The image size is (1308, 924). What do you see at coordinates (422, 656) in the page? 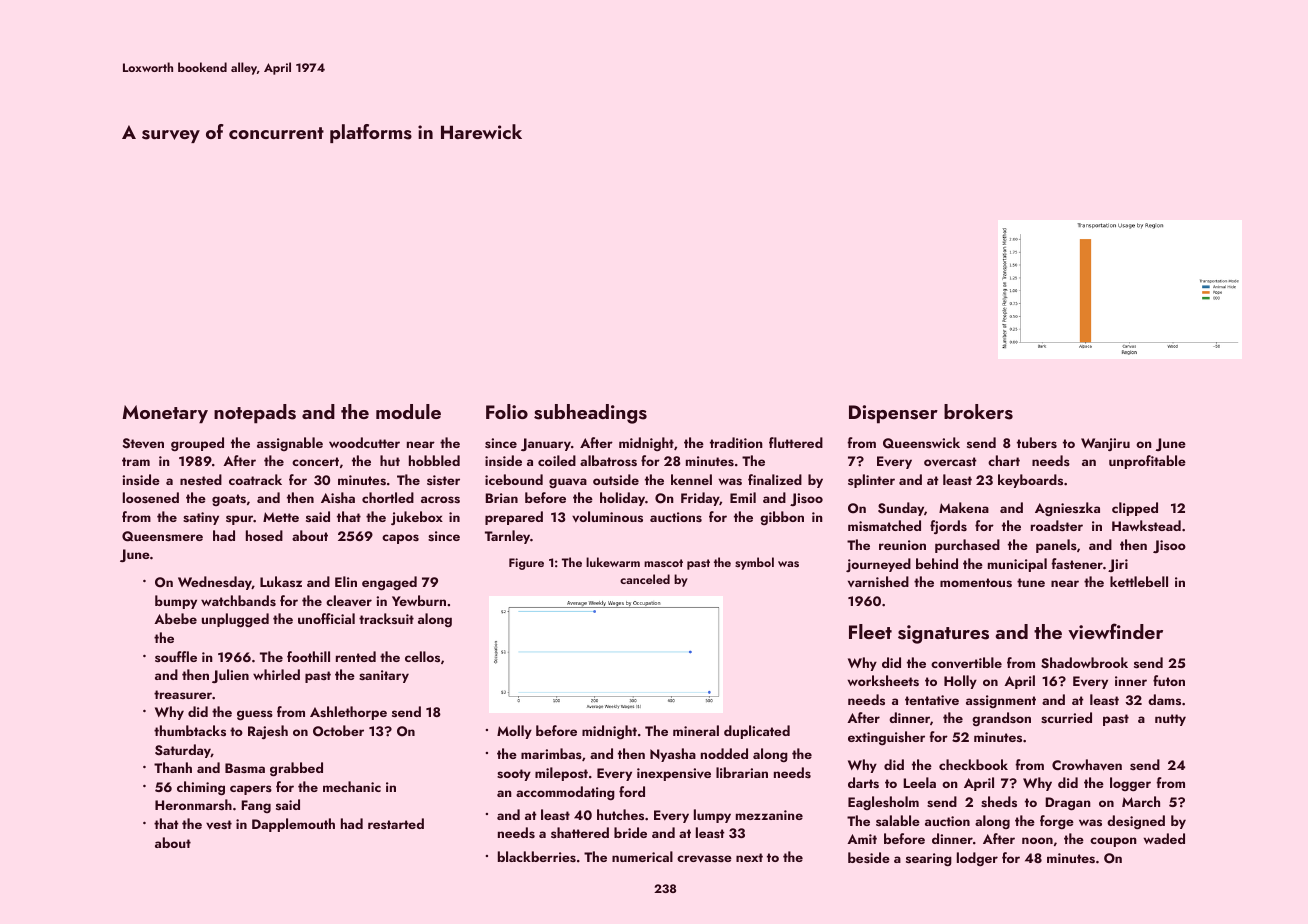
I see `cellos` at bounding box center [422, 656].
